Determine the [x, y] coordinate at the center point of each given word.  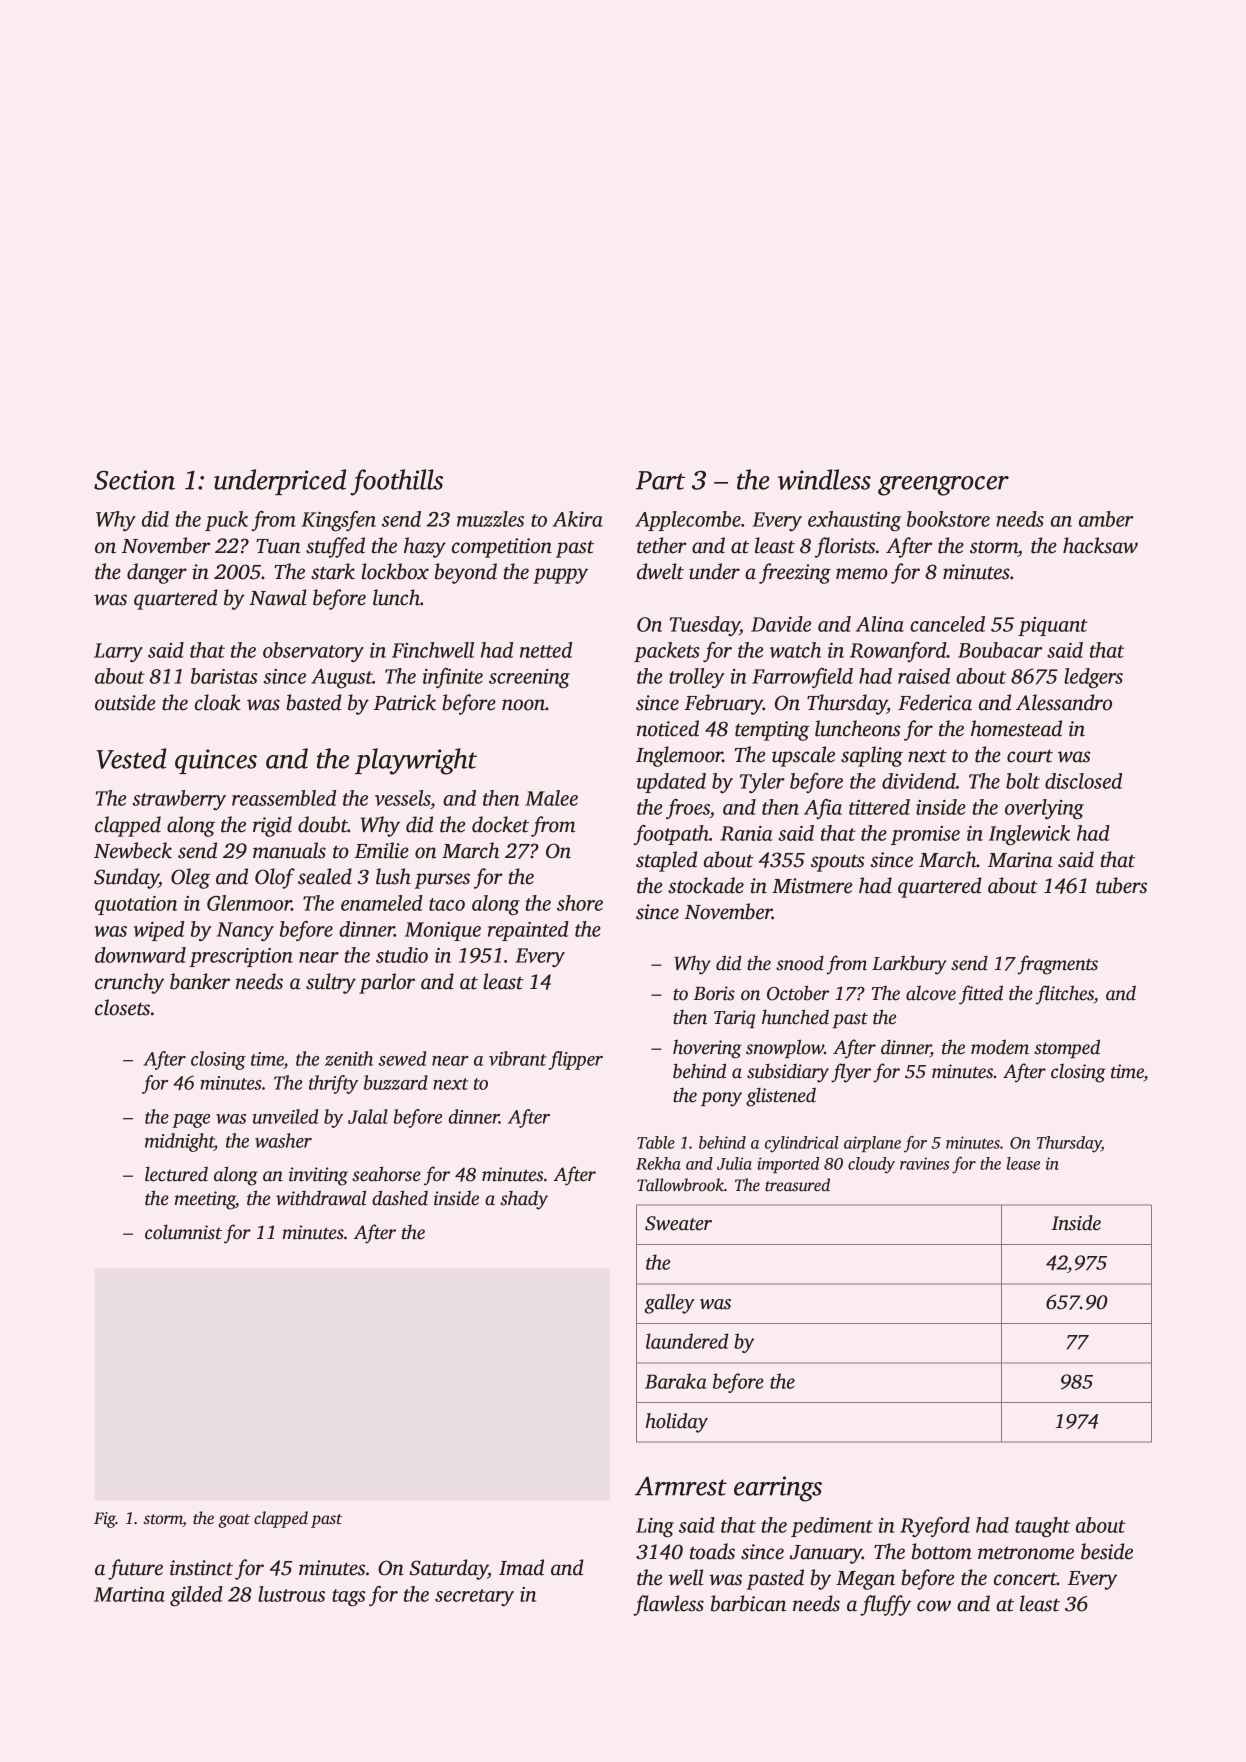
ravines [924, 1163]
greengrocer [943, 486]
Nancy [245, 931]
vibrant [518, 1058]
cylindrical [802, 1144]
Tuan [278, 546]
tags [349, 1597]
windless [824, 479]
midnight [179, 1142]
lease [1023, 1163]
